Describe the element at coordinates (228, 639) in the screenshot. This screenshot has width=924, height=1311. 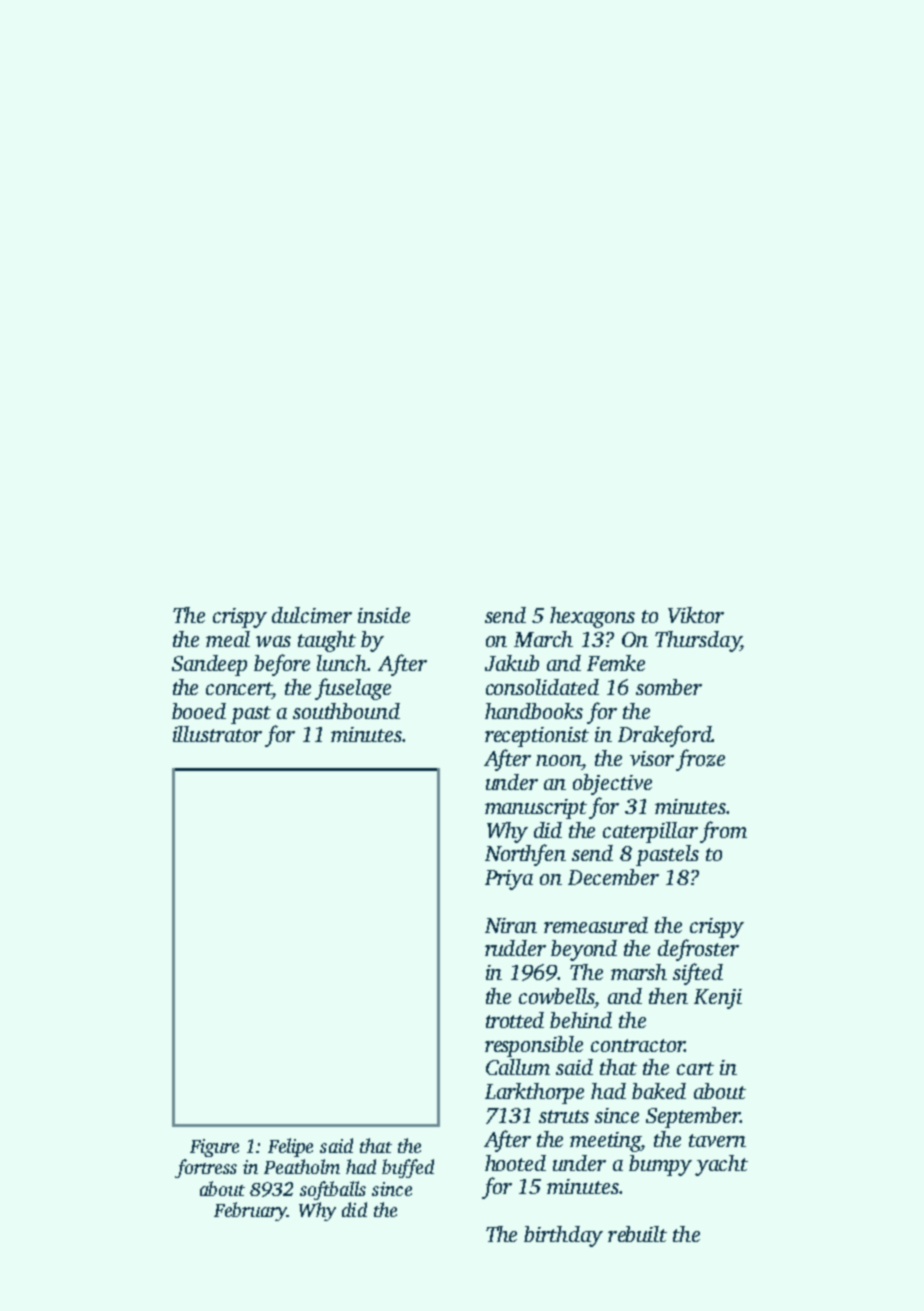
I see `meal` at that location.
